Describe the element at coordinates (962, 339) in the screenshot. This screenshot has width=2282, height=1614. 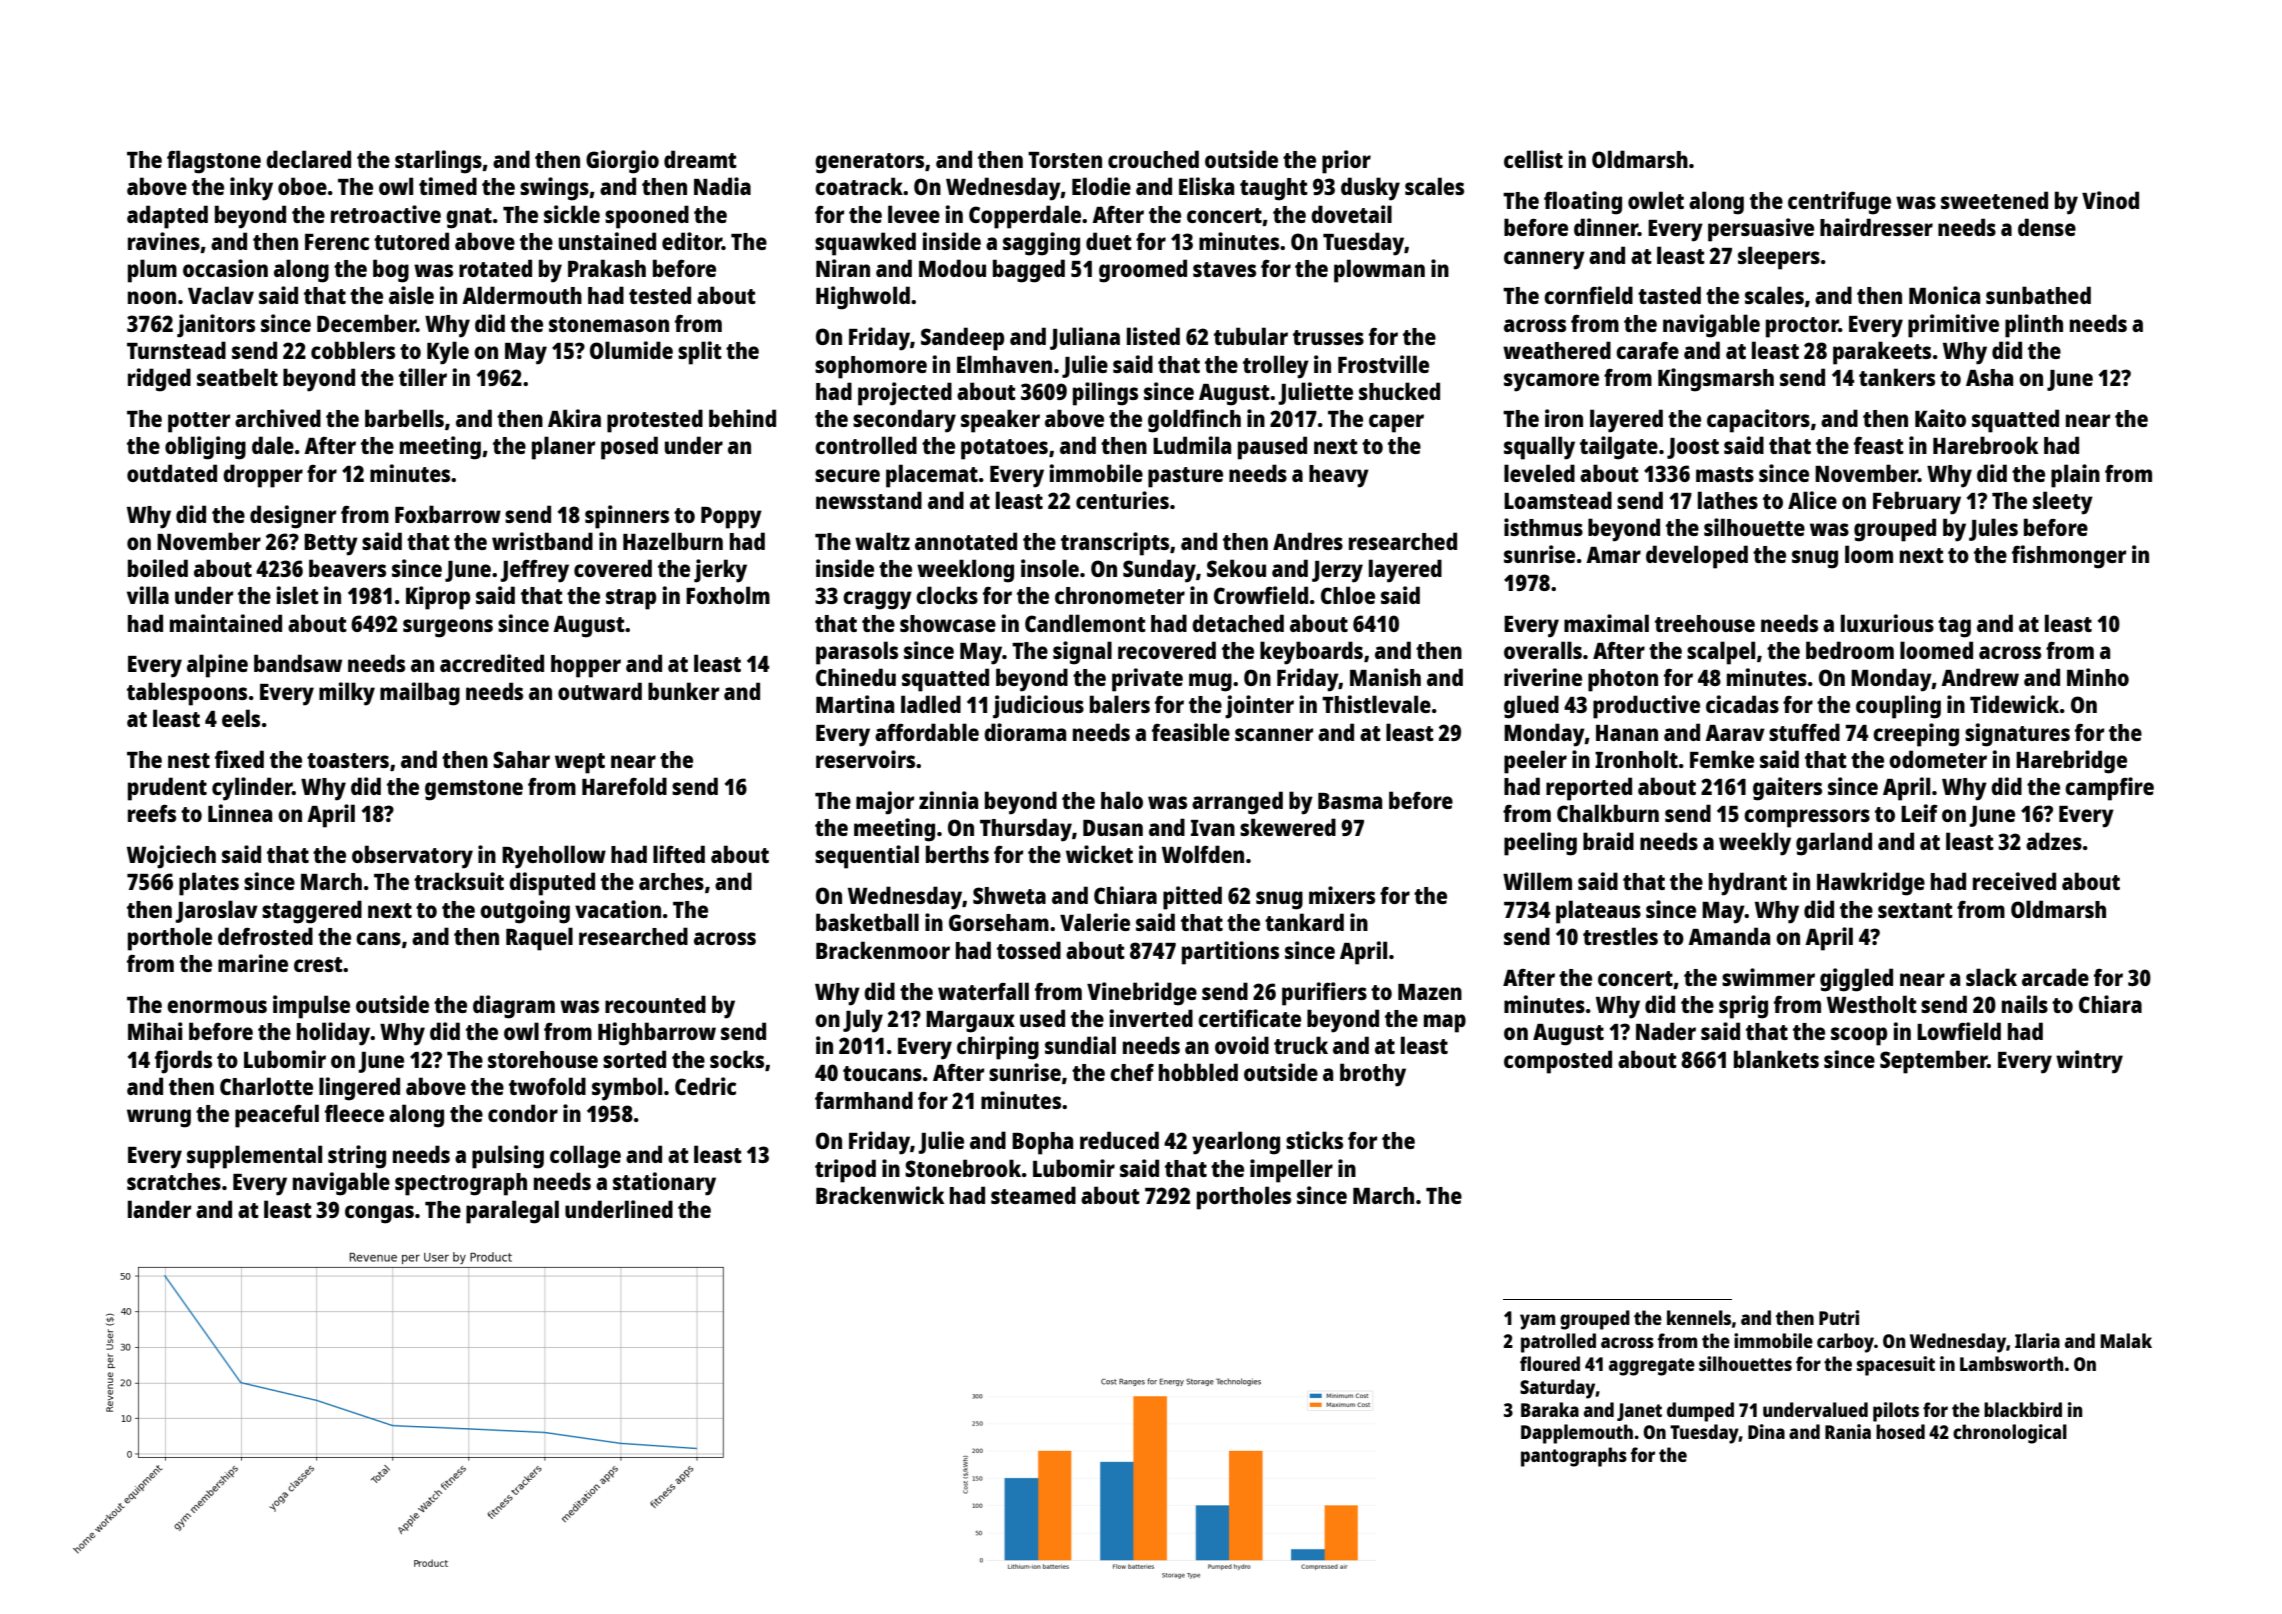
I see `Sandeep` at that location.
